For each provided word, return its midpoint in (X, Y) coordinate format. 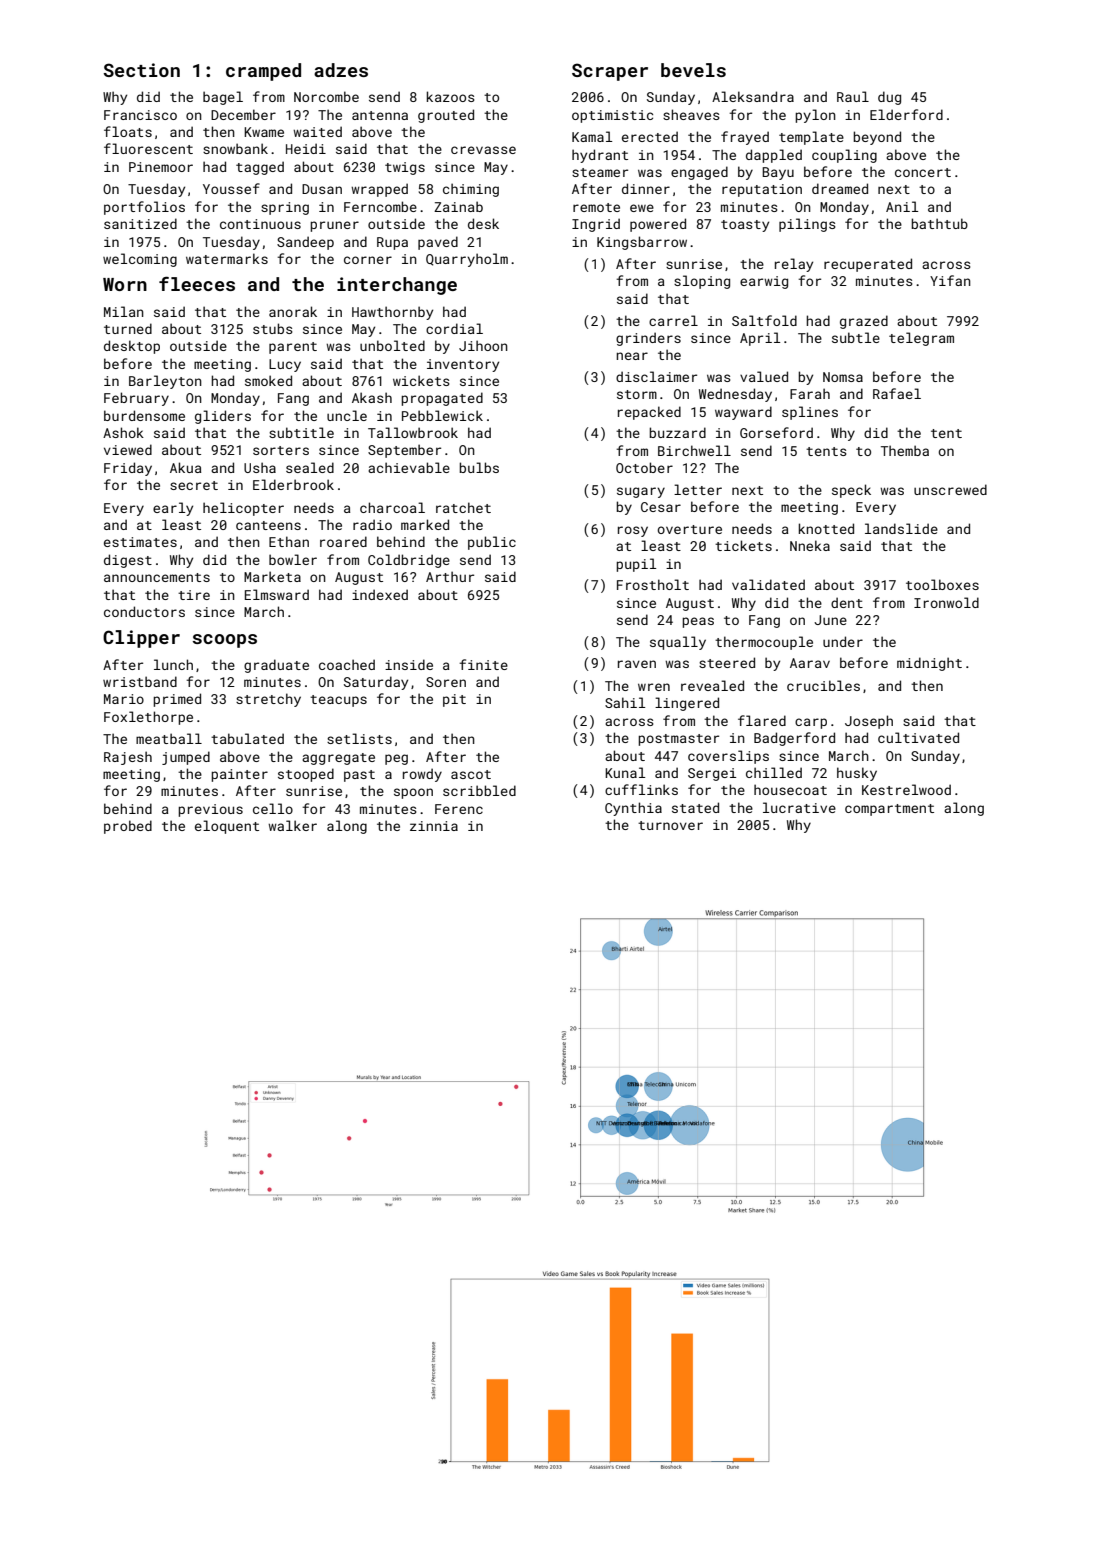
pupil (636, 565)
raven (637, 664)
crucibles (823, 685)
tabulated (247, 738)
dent (847, 602)
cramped (263, 72)
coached (347, 664)
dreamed (840, 188)
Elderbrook (293, 484)
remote (596, 207)
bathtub (939, 223)
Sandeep (305, 243)
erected (650, 136)
